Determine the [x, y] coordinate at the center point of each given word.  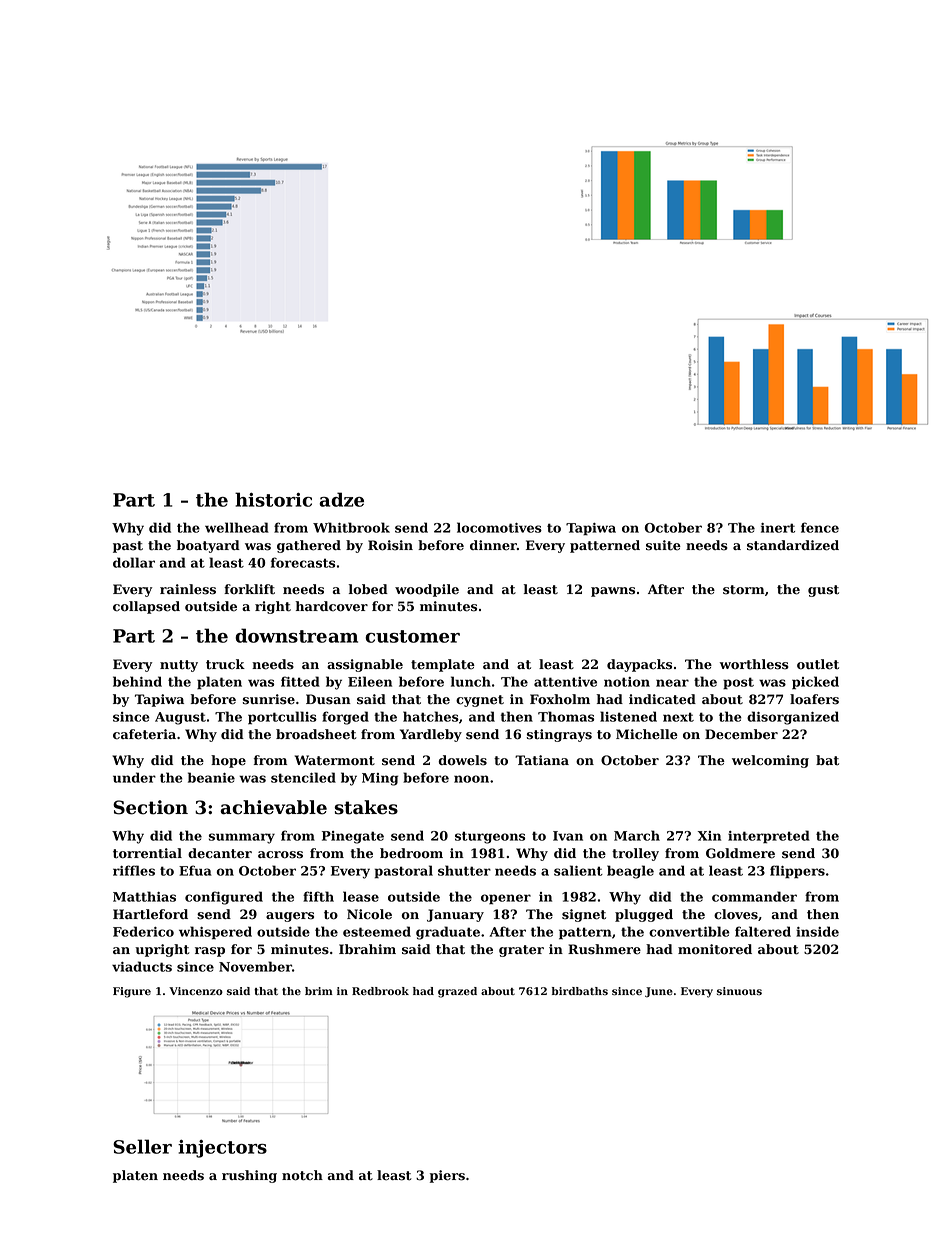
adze [341, 499]
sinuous [739, 991]
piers [447, 1176]
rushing [249, 1176]
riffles [134, 870]
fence [820, 527]
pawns [613, 592]
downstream [296, 635]
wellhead [237, 527]
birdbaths [580, 991]
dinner [493, 545]
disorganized [793, 718]
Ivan [568, 836]
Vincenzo [196, 991]
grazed [457, 992]
